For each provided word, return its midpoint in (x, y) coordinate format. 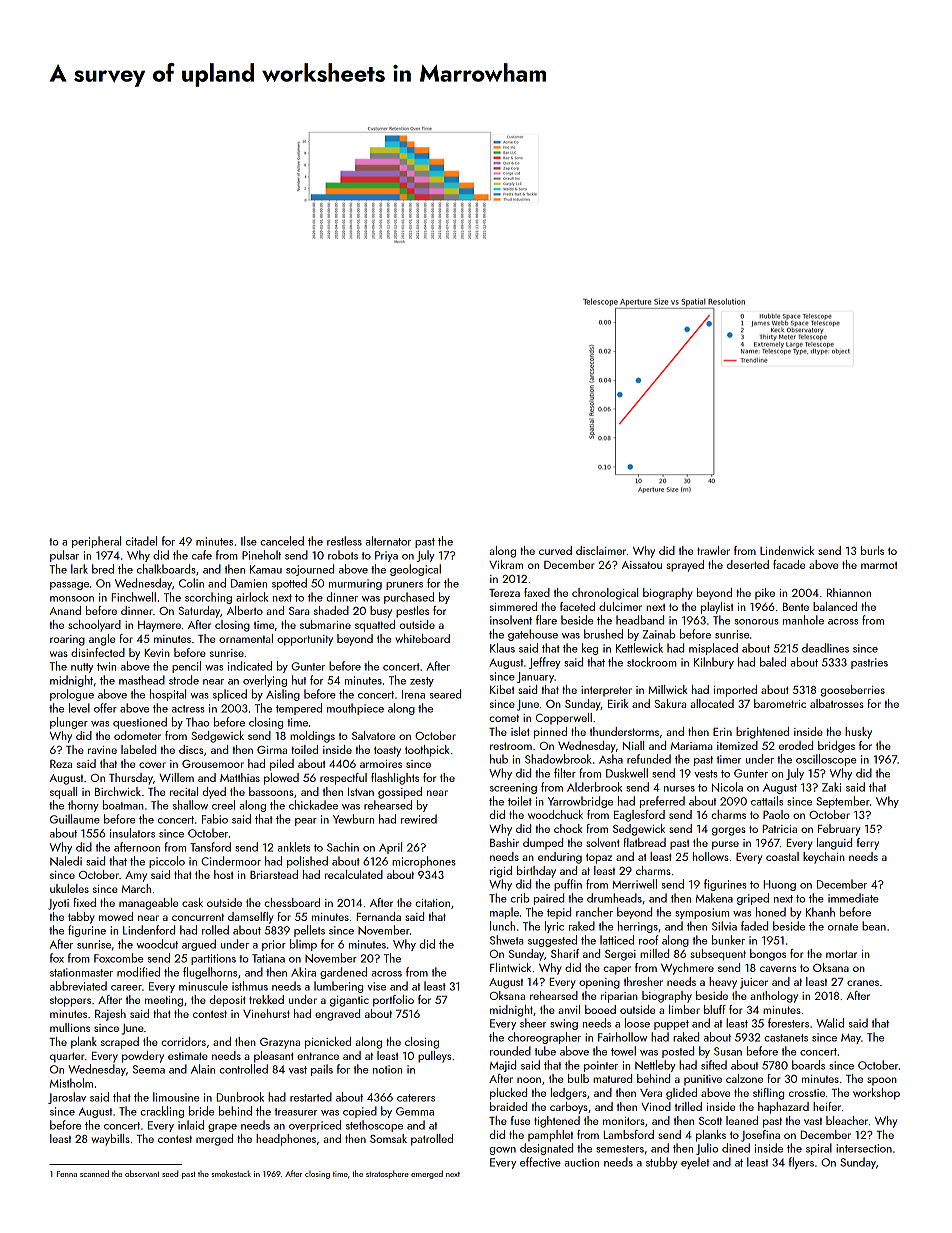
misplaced (713, 649)
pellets (309, 931)
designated (546, 1149)
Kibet (502, 689)
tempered (299, 709)
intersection (864, 1148)
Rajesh (110, 1015)
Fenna (67, 1174)
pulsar (64, 556)
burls (872, 550)
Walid (830, 1023)
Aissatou (642, 565)
